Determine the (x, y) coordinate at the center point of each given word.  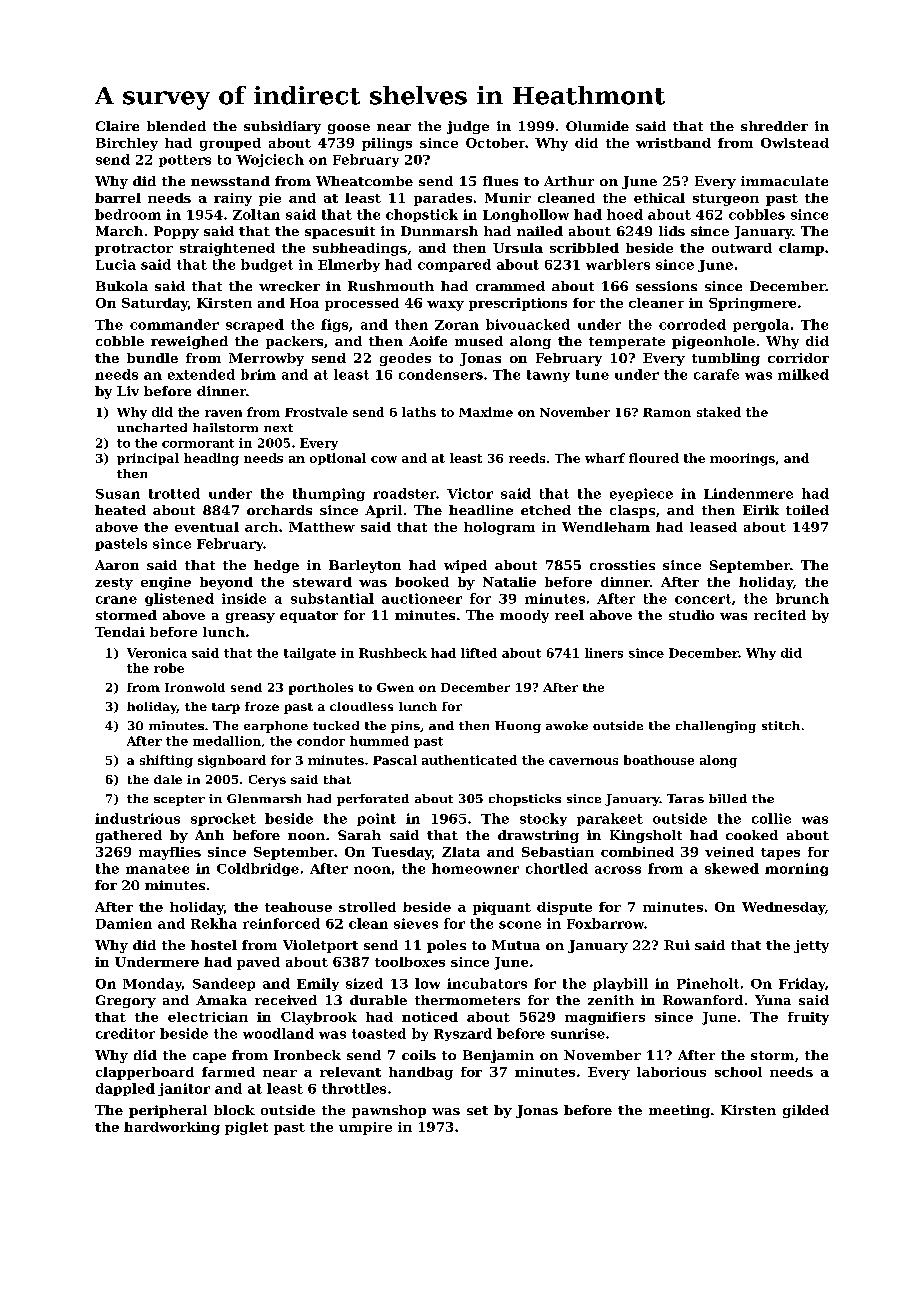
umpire (365, 1128)
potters (185, 161)
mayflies (170, 853)
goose (349, 129)
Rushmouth (391, 286)
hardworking (172, 1128)
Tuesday (402, 853)
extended (201, 374)
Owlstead (795, 143)
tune (592, 375)
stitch (781, 725)
